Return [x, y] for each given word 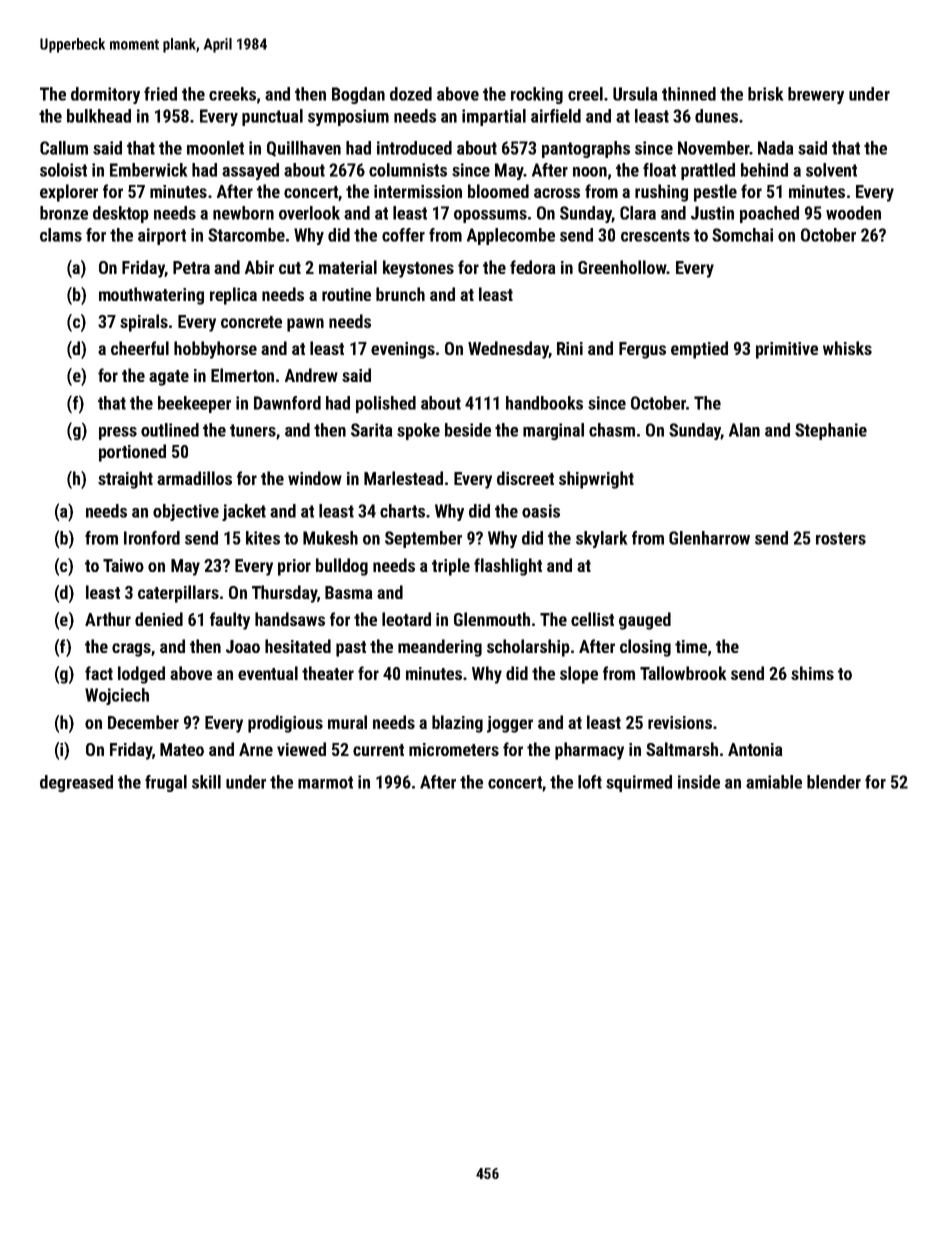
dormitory [105, 95]
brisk [765, 94]
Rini [570, 348]
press [118, 433]
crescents [655, 235]
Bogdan [358, 95]
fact [99, 673]
